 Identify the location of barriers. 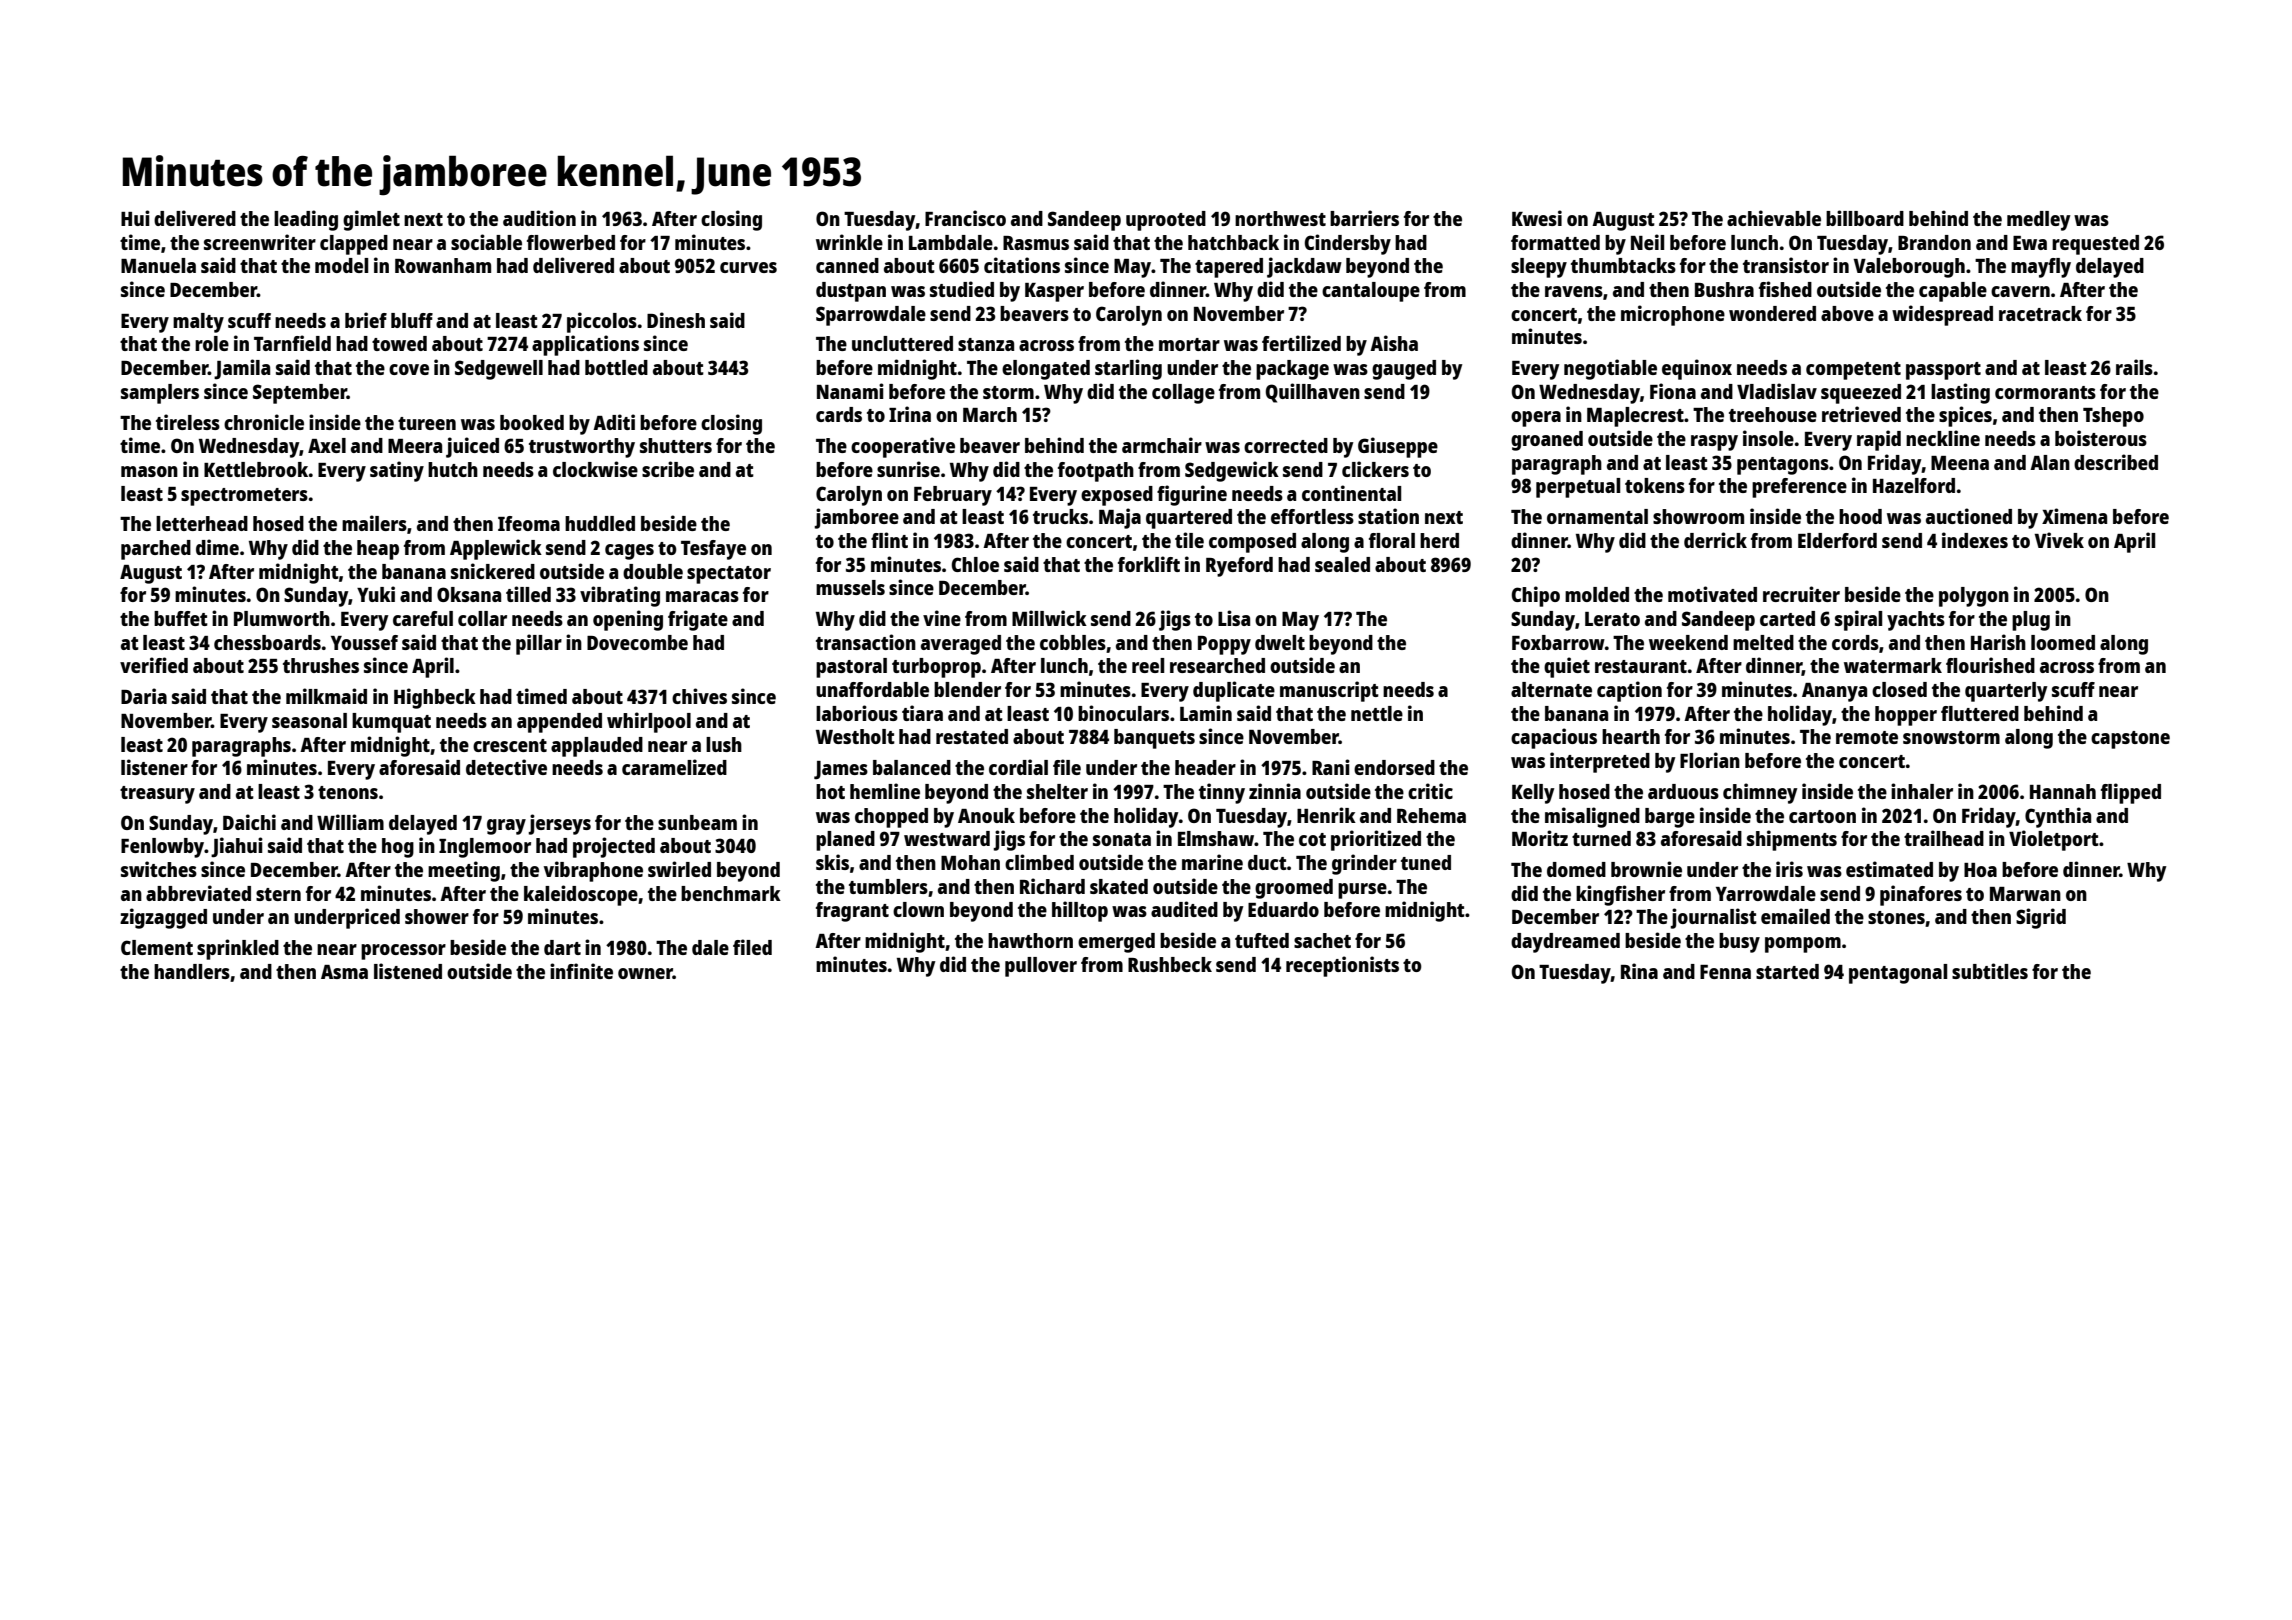
(1364, 218).
